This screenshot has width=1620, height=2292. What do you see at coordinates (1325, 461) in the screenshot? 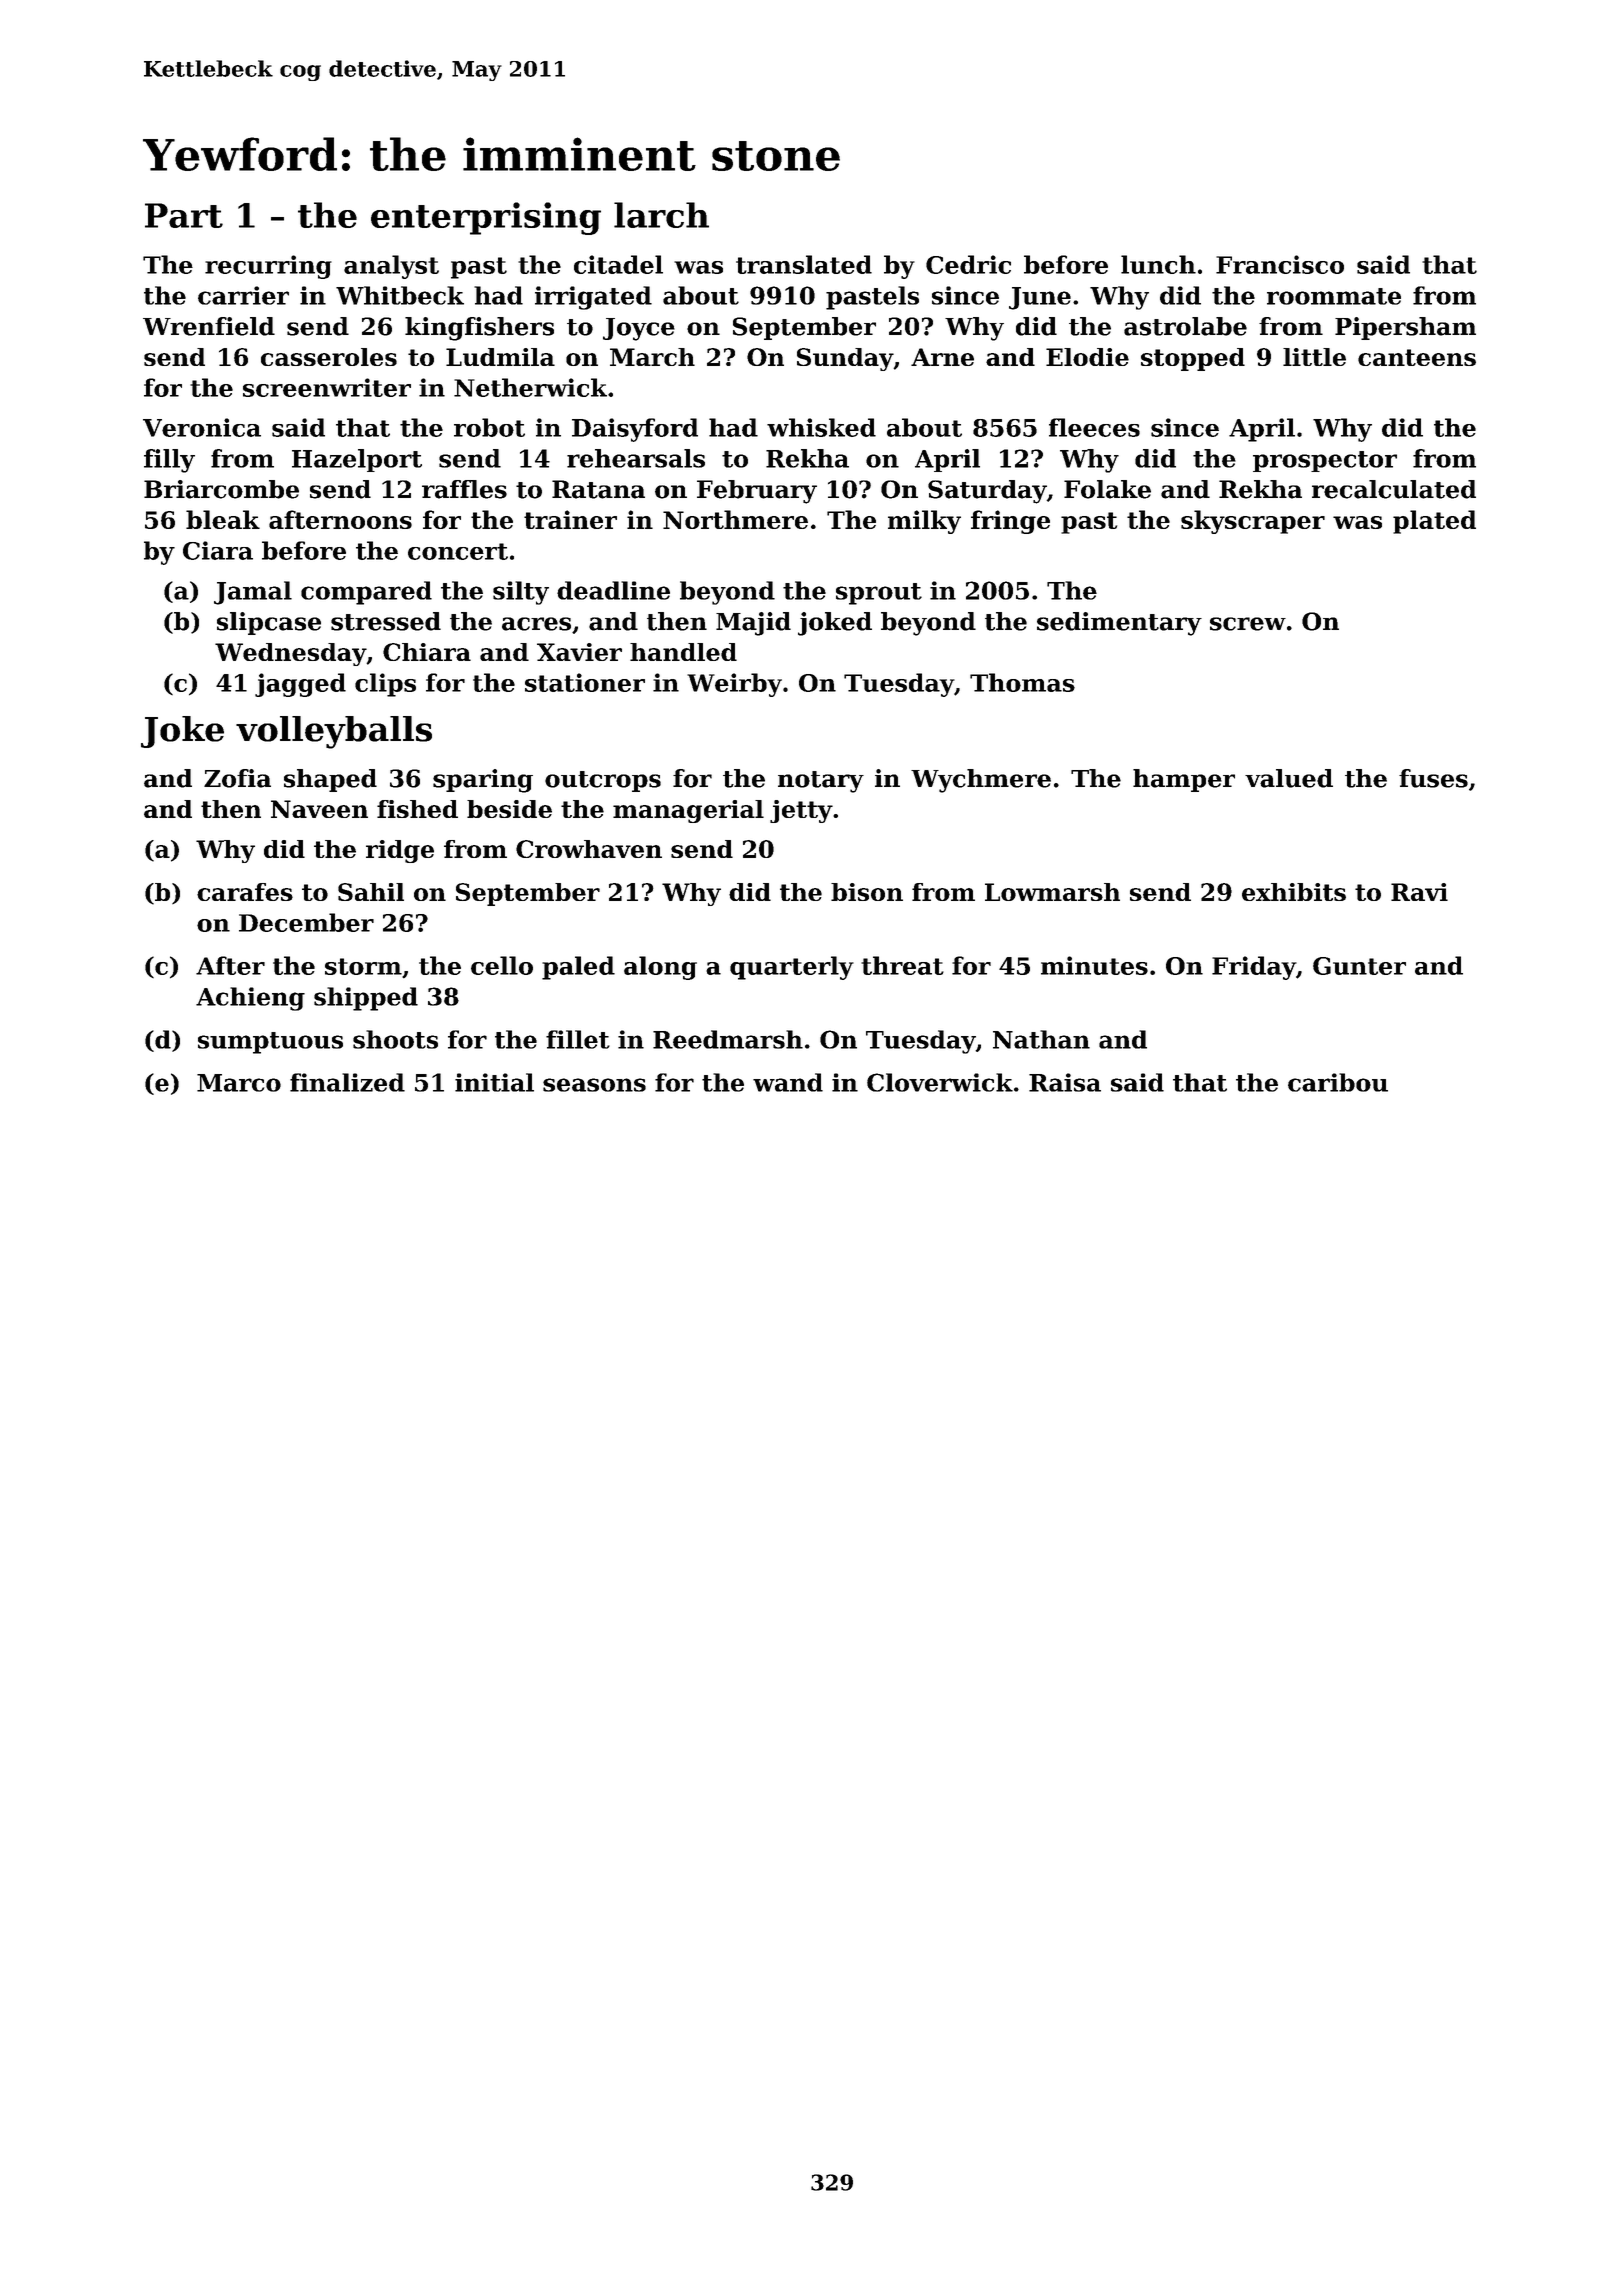
I see `prospector` at bounding box center [1325, 461].
